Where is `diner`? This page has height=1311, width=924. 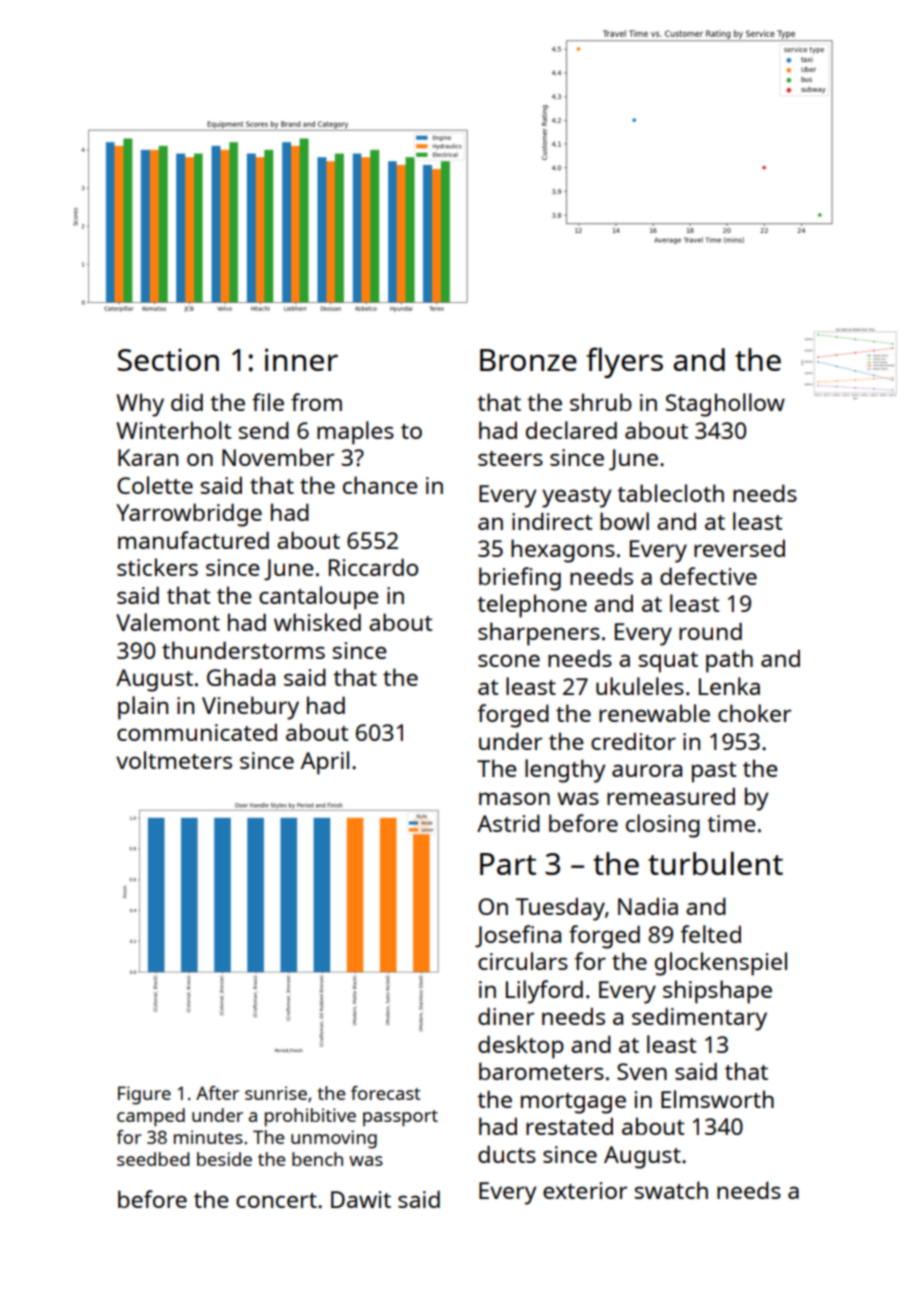 diner is located at coordinates (506, 1016).
